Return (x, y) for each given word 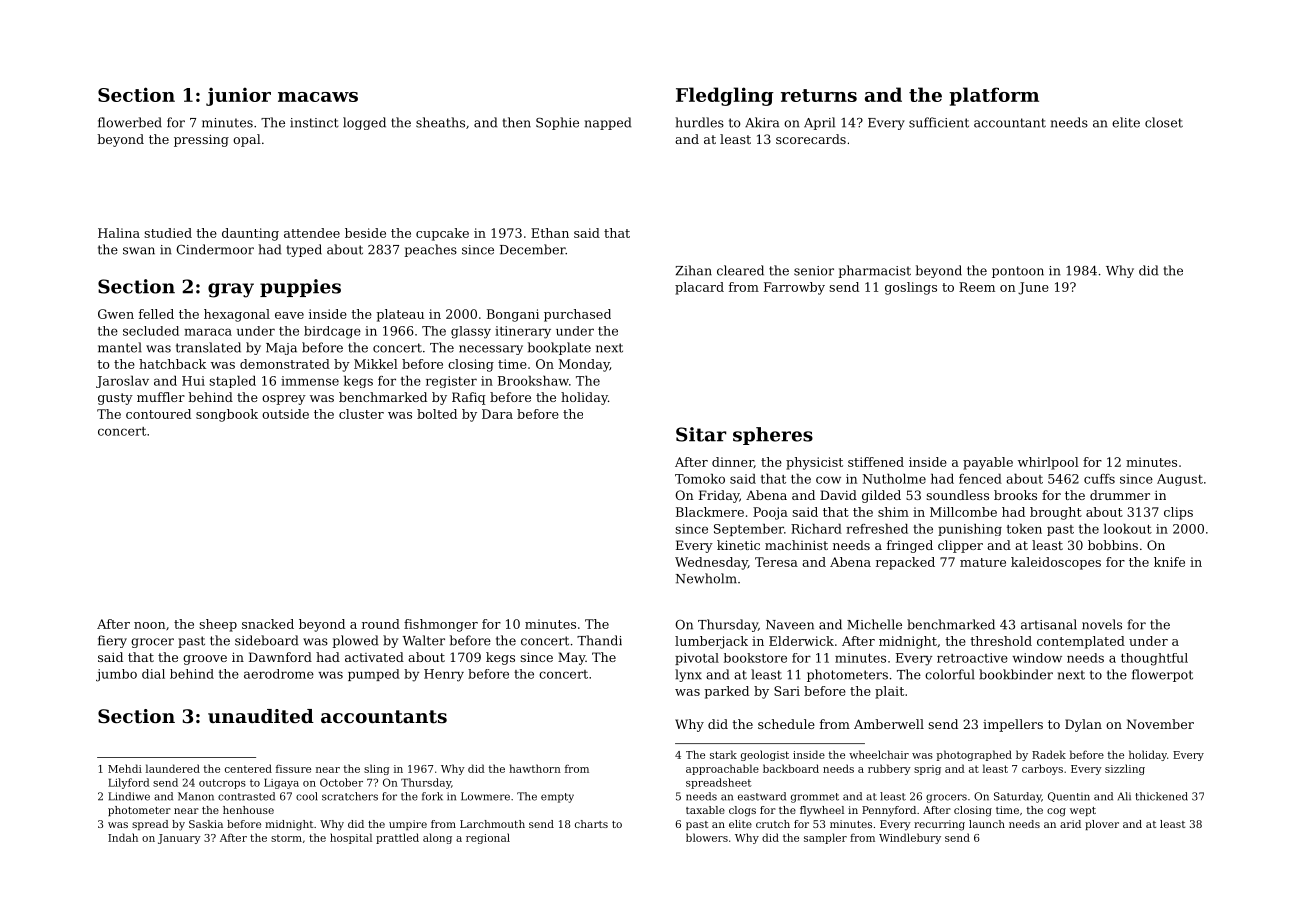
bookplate (559, 348)
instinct (314, 123)
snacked (268, 624)
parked (726, 692)
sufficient (939, 122)
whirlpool (1048, 463)
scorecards (811, 139)
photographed (974, 755)
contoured (158, 414)
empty (557, 798)
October (341, 782)
